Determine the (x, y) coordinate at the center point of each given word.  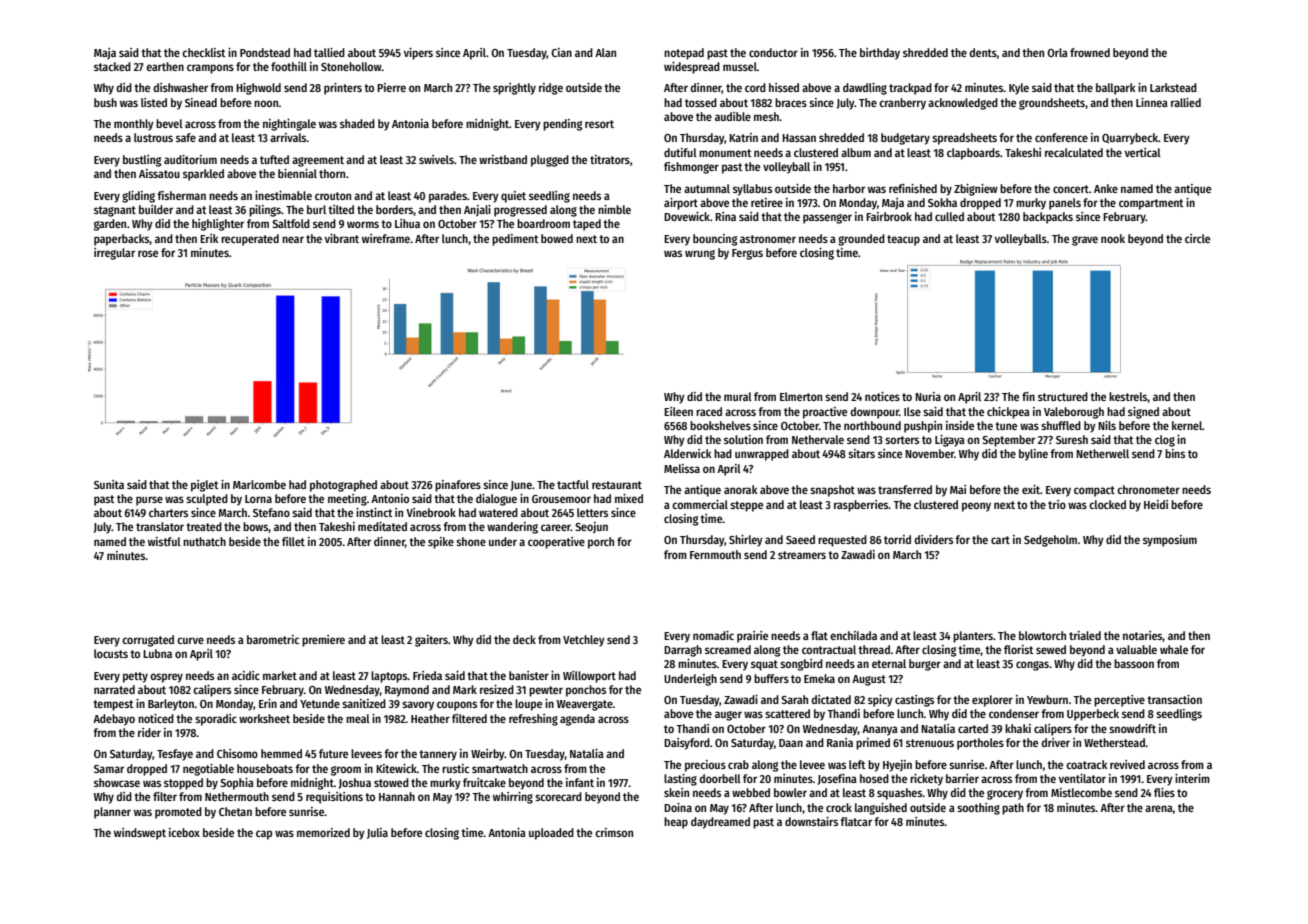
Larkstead (1173, 87)
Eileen (678, 411)
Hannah (397, 796)
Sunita (109, 484)
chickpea (1008, 413)
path (1013, 809)
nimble (614, 209)
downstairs (811, 821)
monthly (134, 125)
